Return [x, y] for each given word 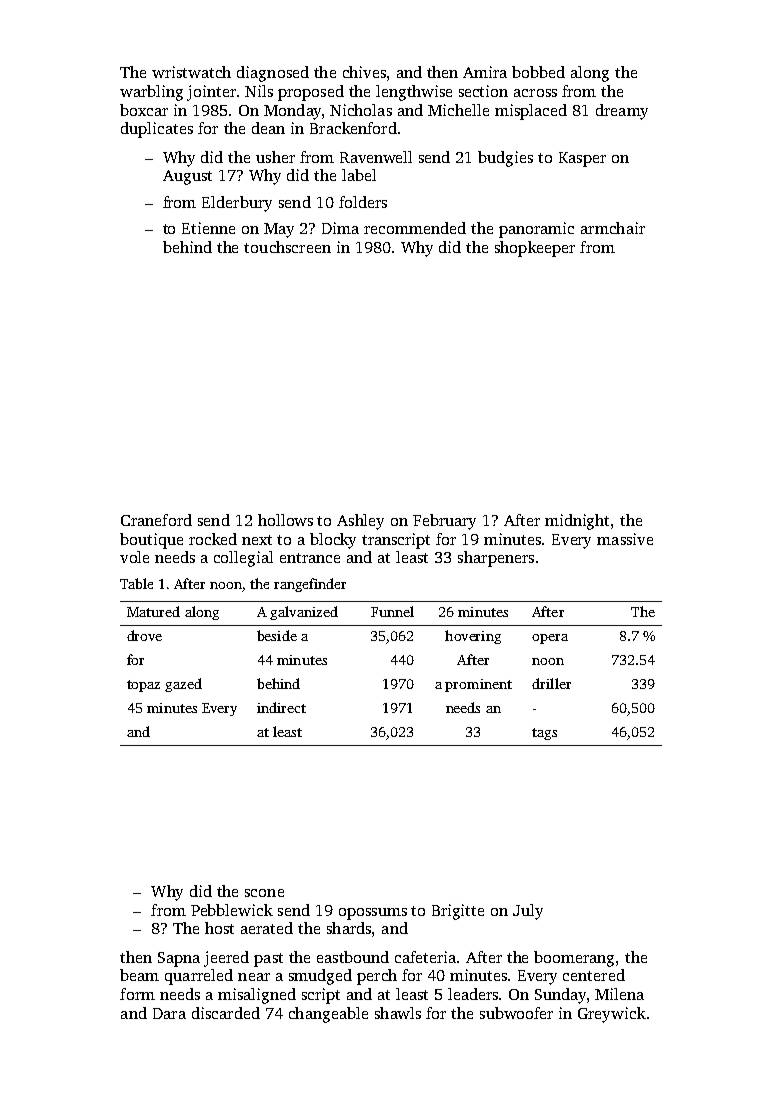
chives [364, 72]
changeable [328, 1015]
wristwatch [191, 72]
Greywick [612, 1015]
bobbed [538, 72]
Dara [169, 1013]
